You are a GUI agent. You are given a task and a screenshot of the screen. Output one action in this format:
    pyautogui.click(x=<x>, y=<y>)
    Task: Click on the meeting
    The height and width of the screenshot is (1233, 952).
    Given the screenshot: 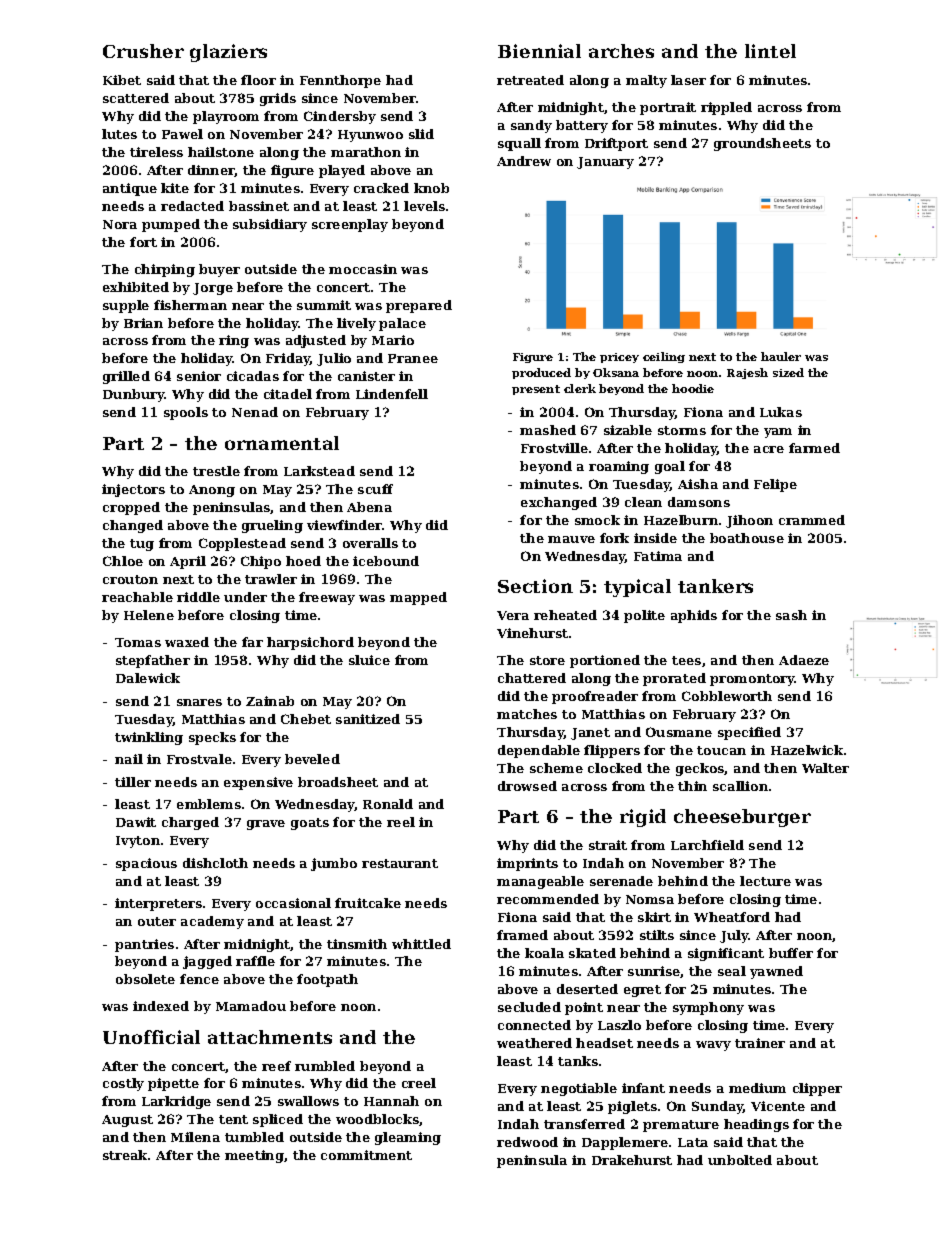 What is the action you would take?
    pyautogui.click(x=254, y=1156)
